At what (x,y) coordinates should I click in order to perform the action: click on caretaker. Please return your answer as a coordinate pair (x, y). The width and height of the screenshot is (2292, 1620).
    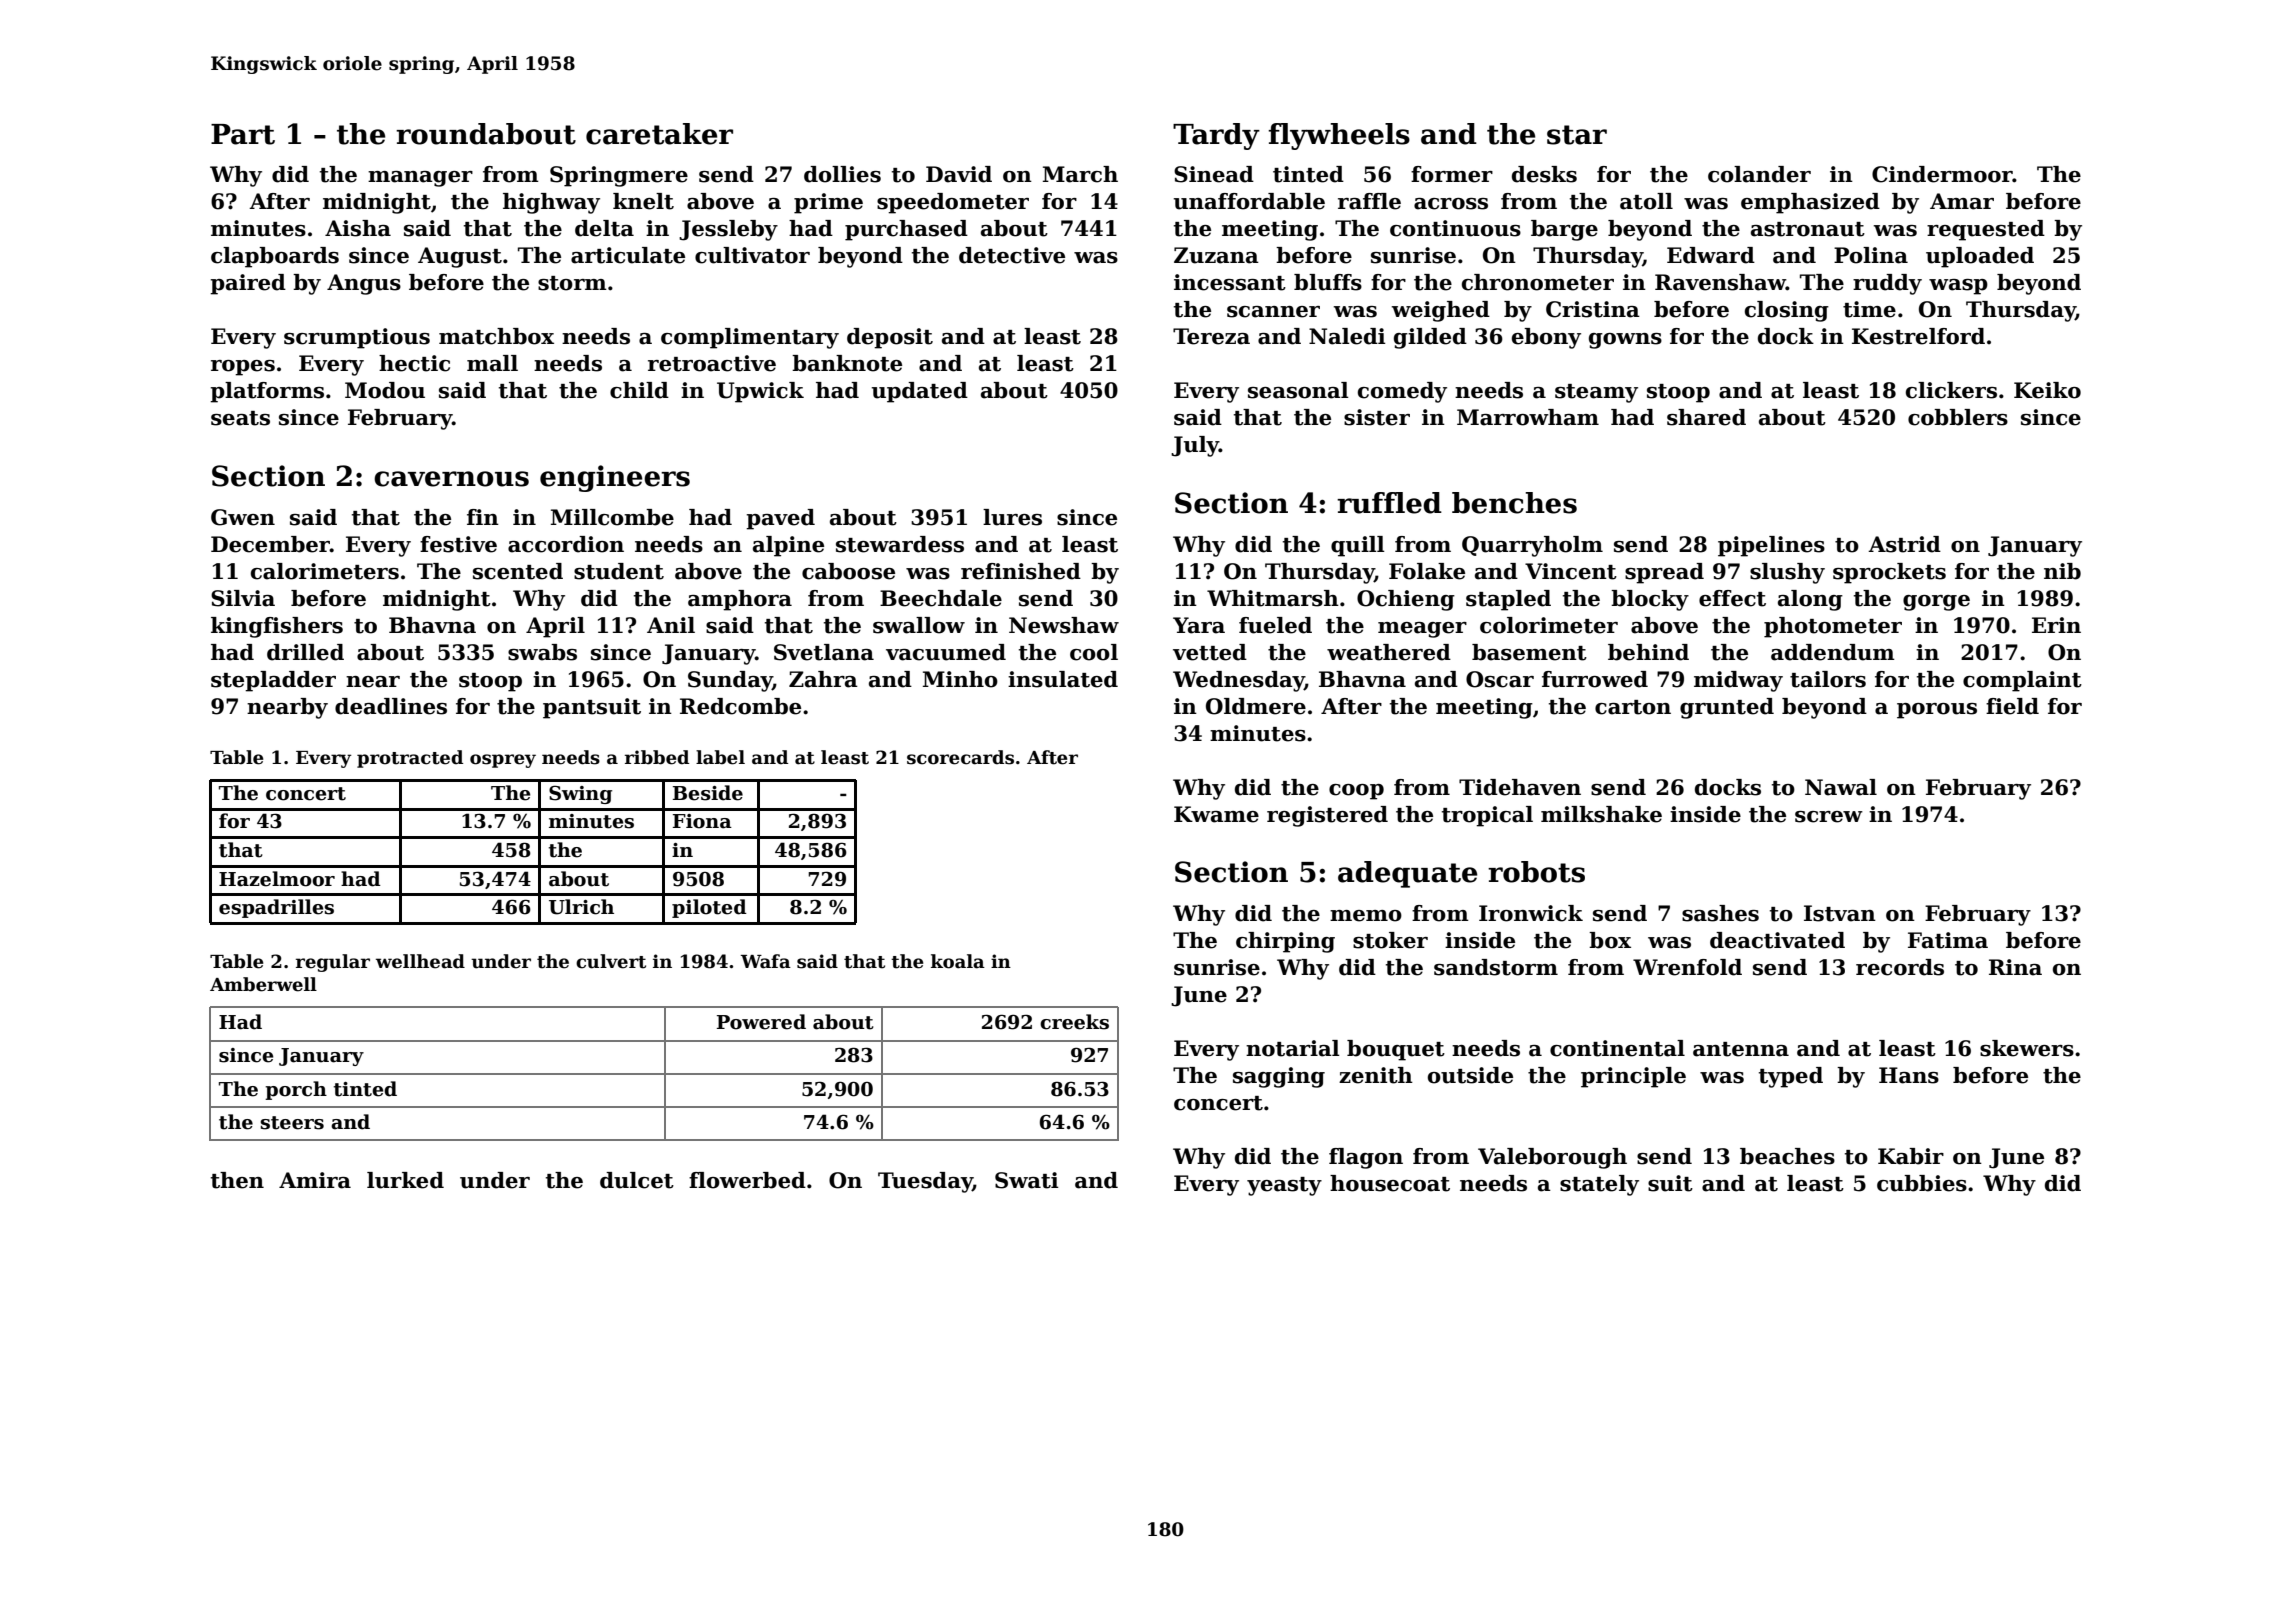
    Looking at the image, I should click on (659, 134).
